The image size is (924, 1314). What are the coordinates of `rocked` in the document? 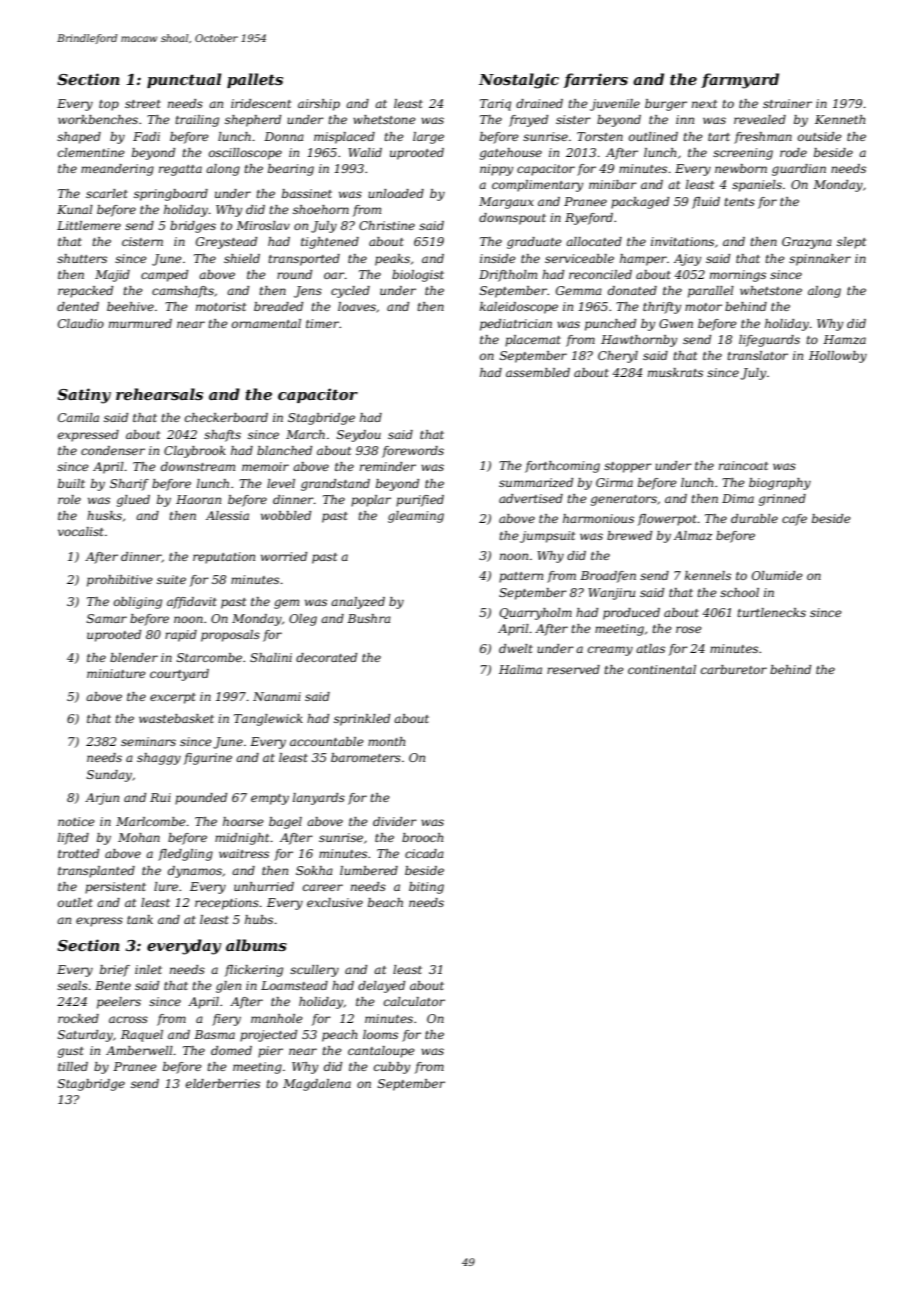 It's located at (78, 1018).
